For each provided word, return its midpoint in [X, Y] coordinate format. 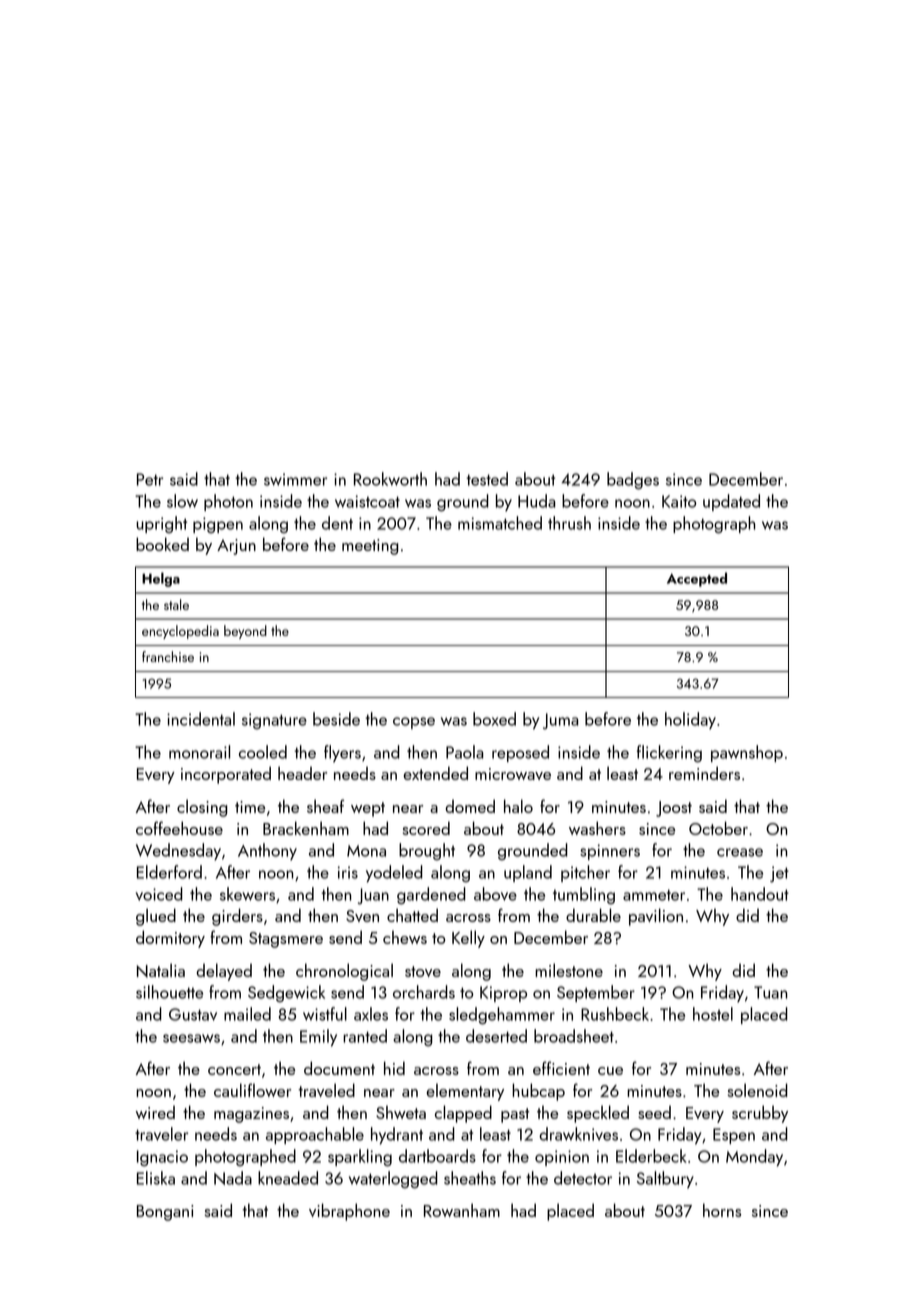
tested [487, 479]
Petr [150, 479]
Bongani [165, 1213]
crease [740, 852]
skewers [247, 894]
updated [731, 502]
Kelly [468, 939]
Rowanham [462, 1210]
